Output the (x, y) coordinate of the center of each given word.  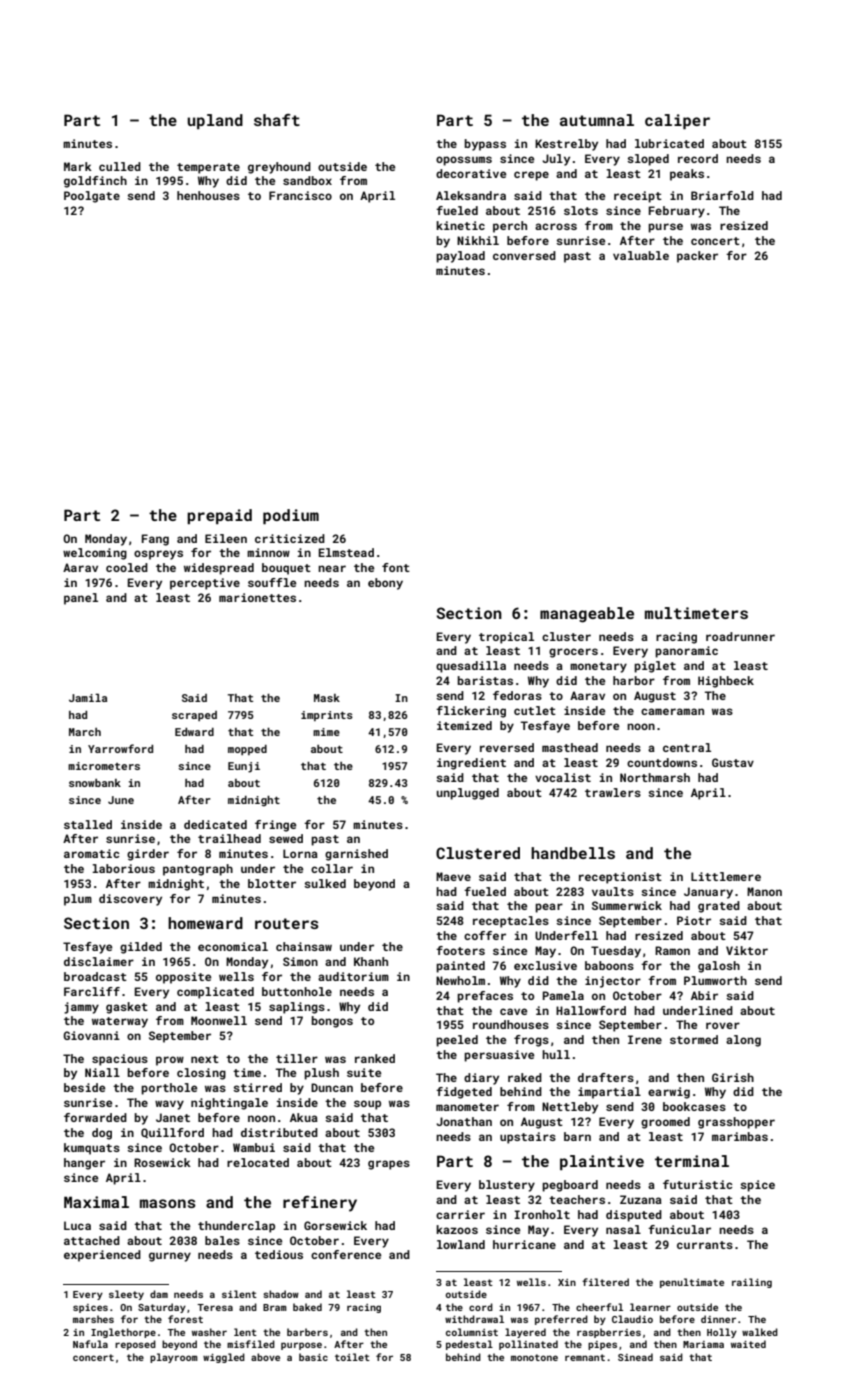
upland (215, 121)
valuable (641, 255)
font (396, 567)
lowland (461, 1244)
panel (81, 599)
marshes (93, 1319)
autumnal (597, 120)
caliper (677, 121)
